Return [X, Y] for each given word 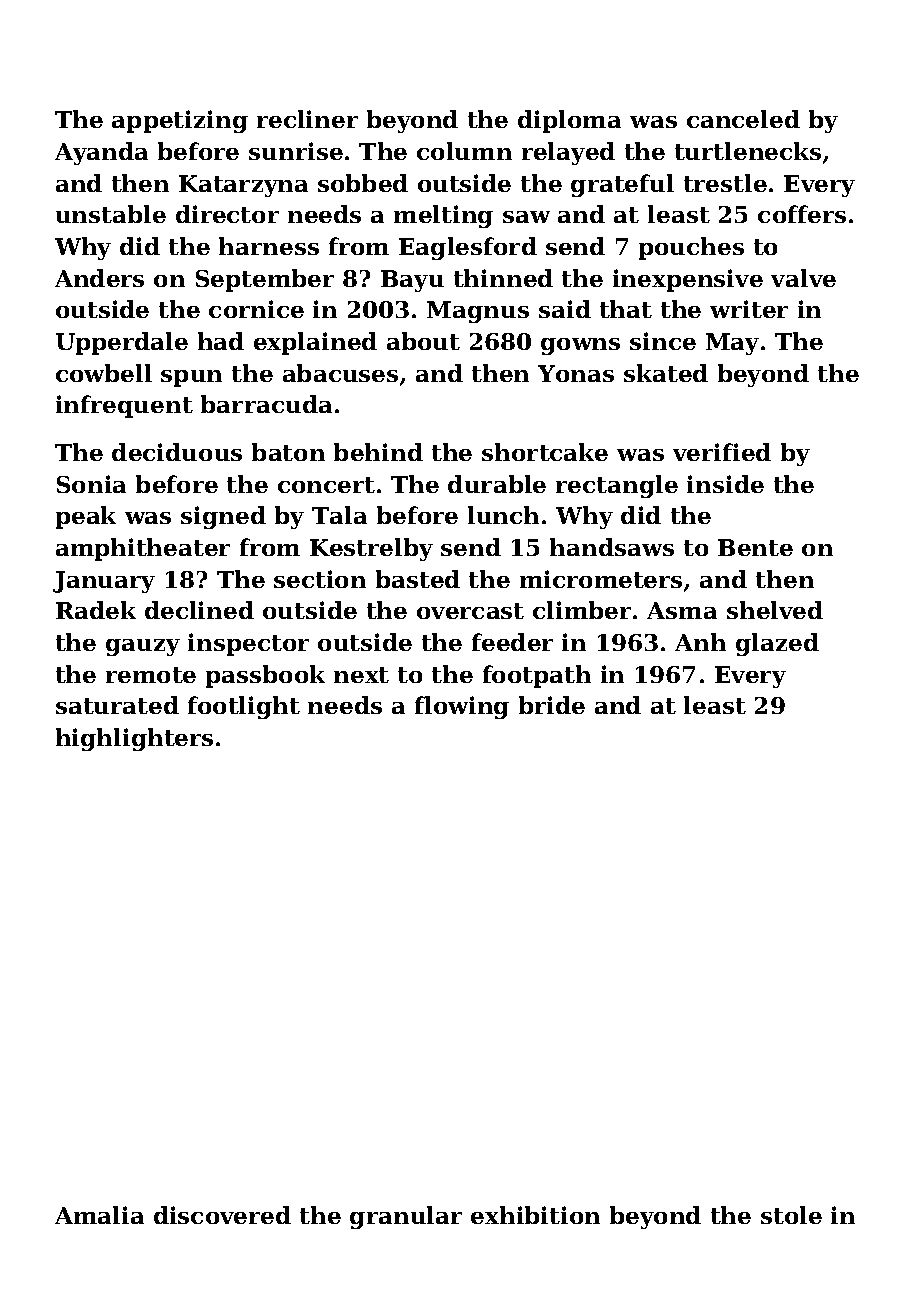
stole [791, 1215]
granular [406, 1217]
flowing [462, 707]
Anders [99, 278]
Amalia [99, 1215]
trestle [725, 183]
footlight [244, 707]
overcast [470, 611]
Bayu [412, 281]
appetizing [180, 121]
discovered [222, 1215]
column [464, 151]
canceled [743, 119]
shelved [775, 610]
